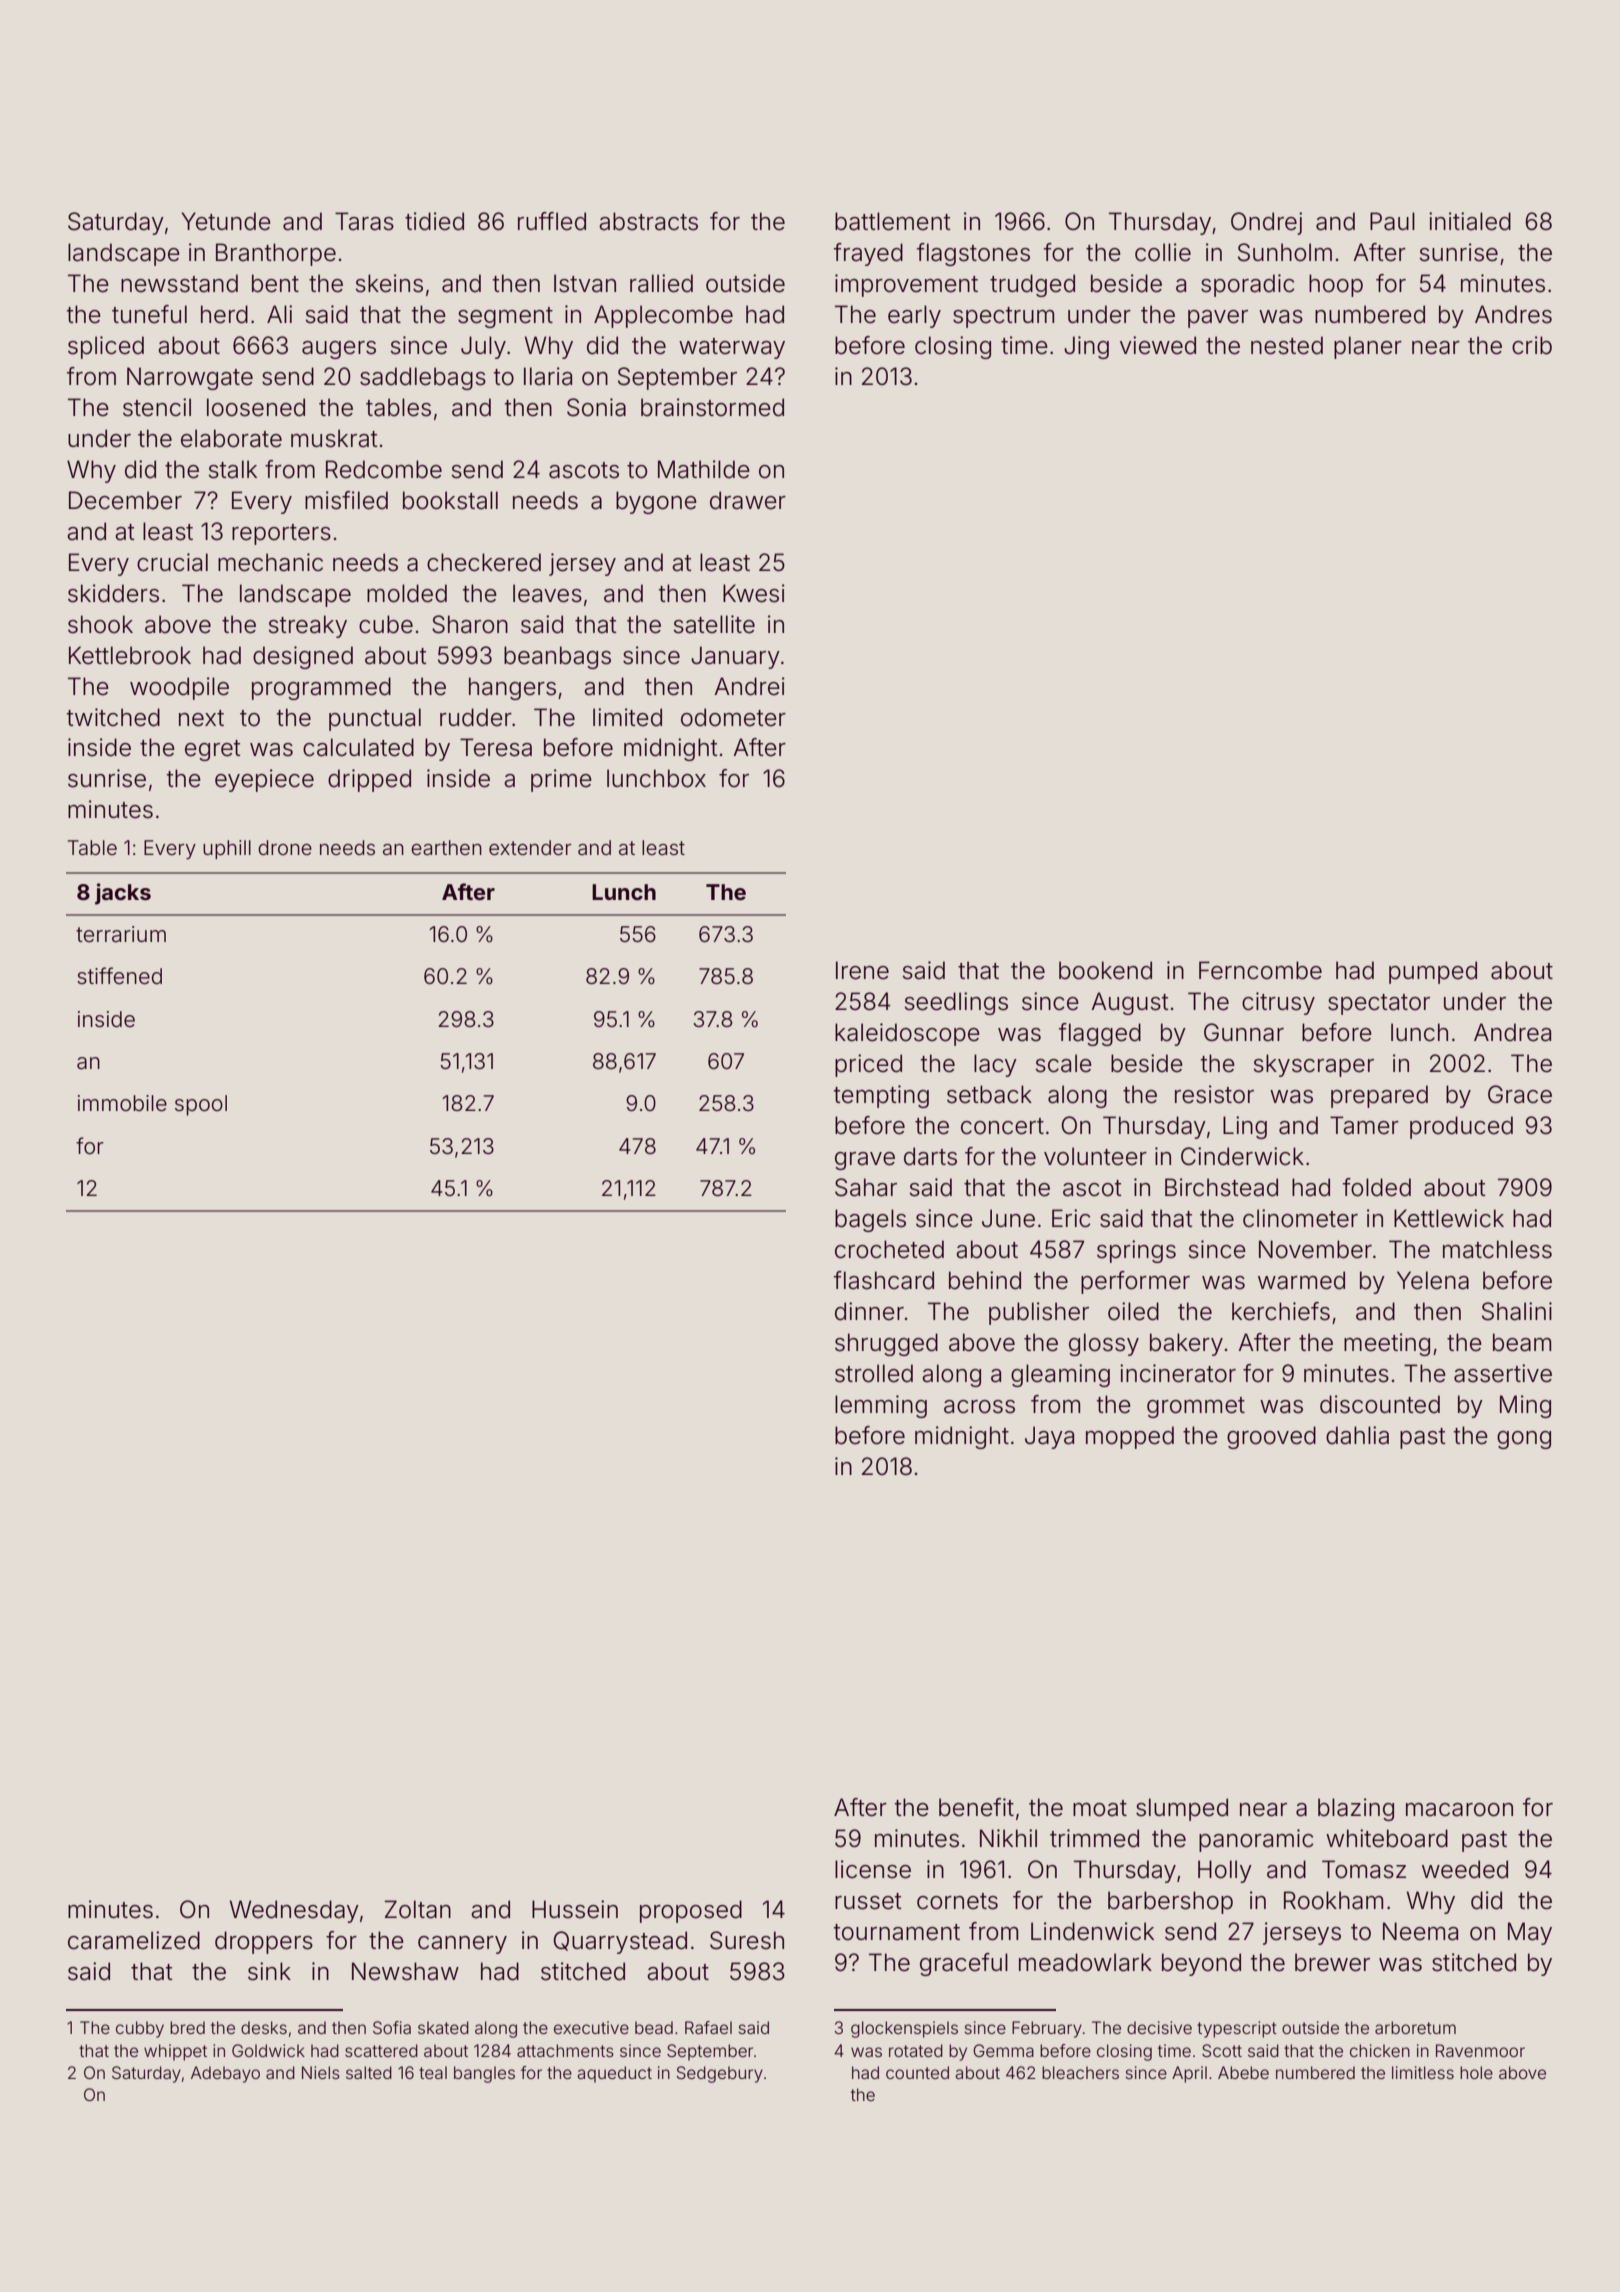 The height and width of the page is (2292, 1620). I want to click on pumped, so click(1433, 972).
